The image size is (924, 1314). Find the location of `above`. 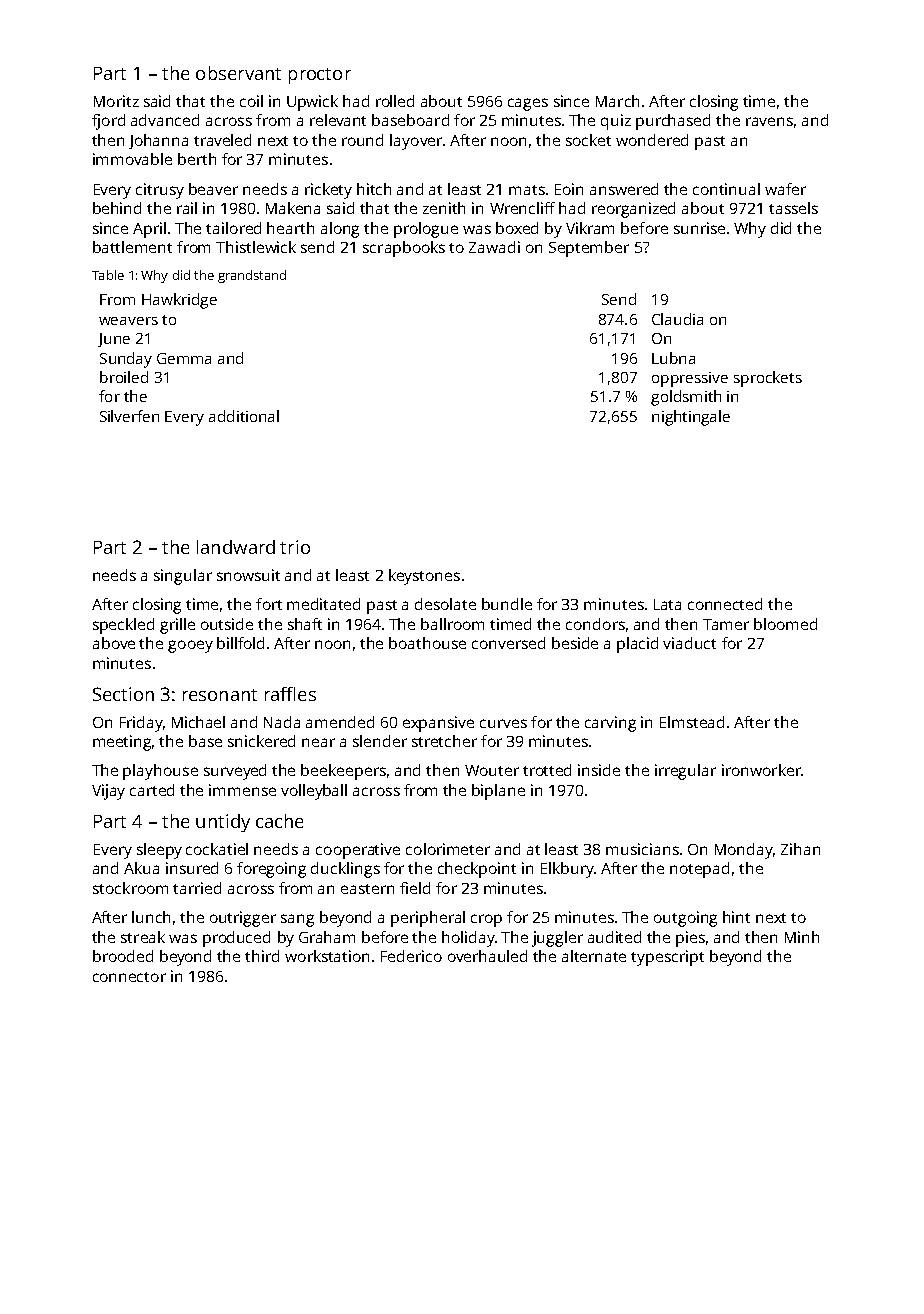

above is located at coordinates (114, 643).
